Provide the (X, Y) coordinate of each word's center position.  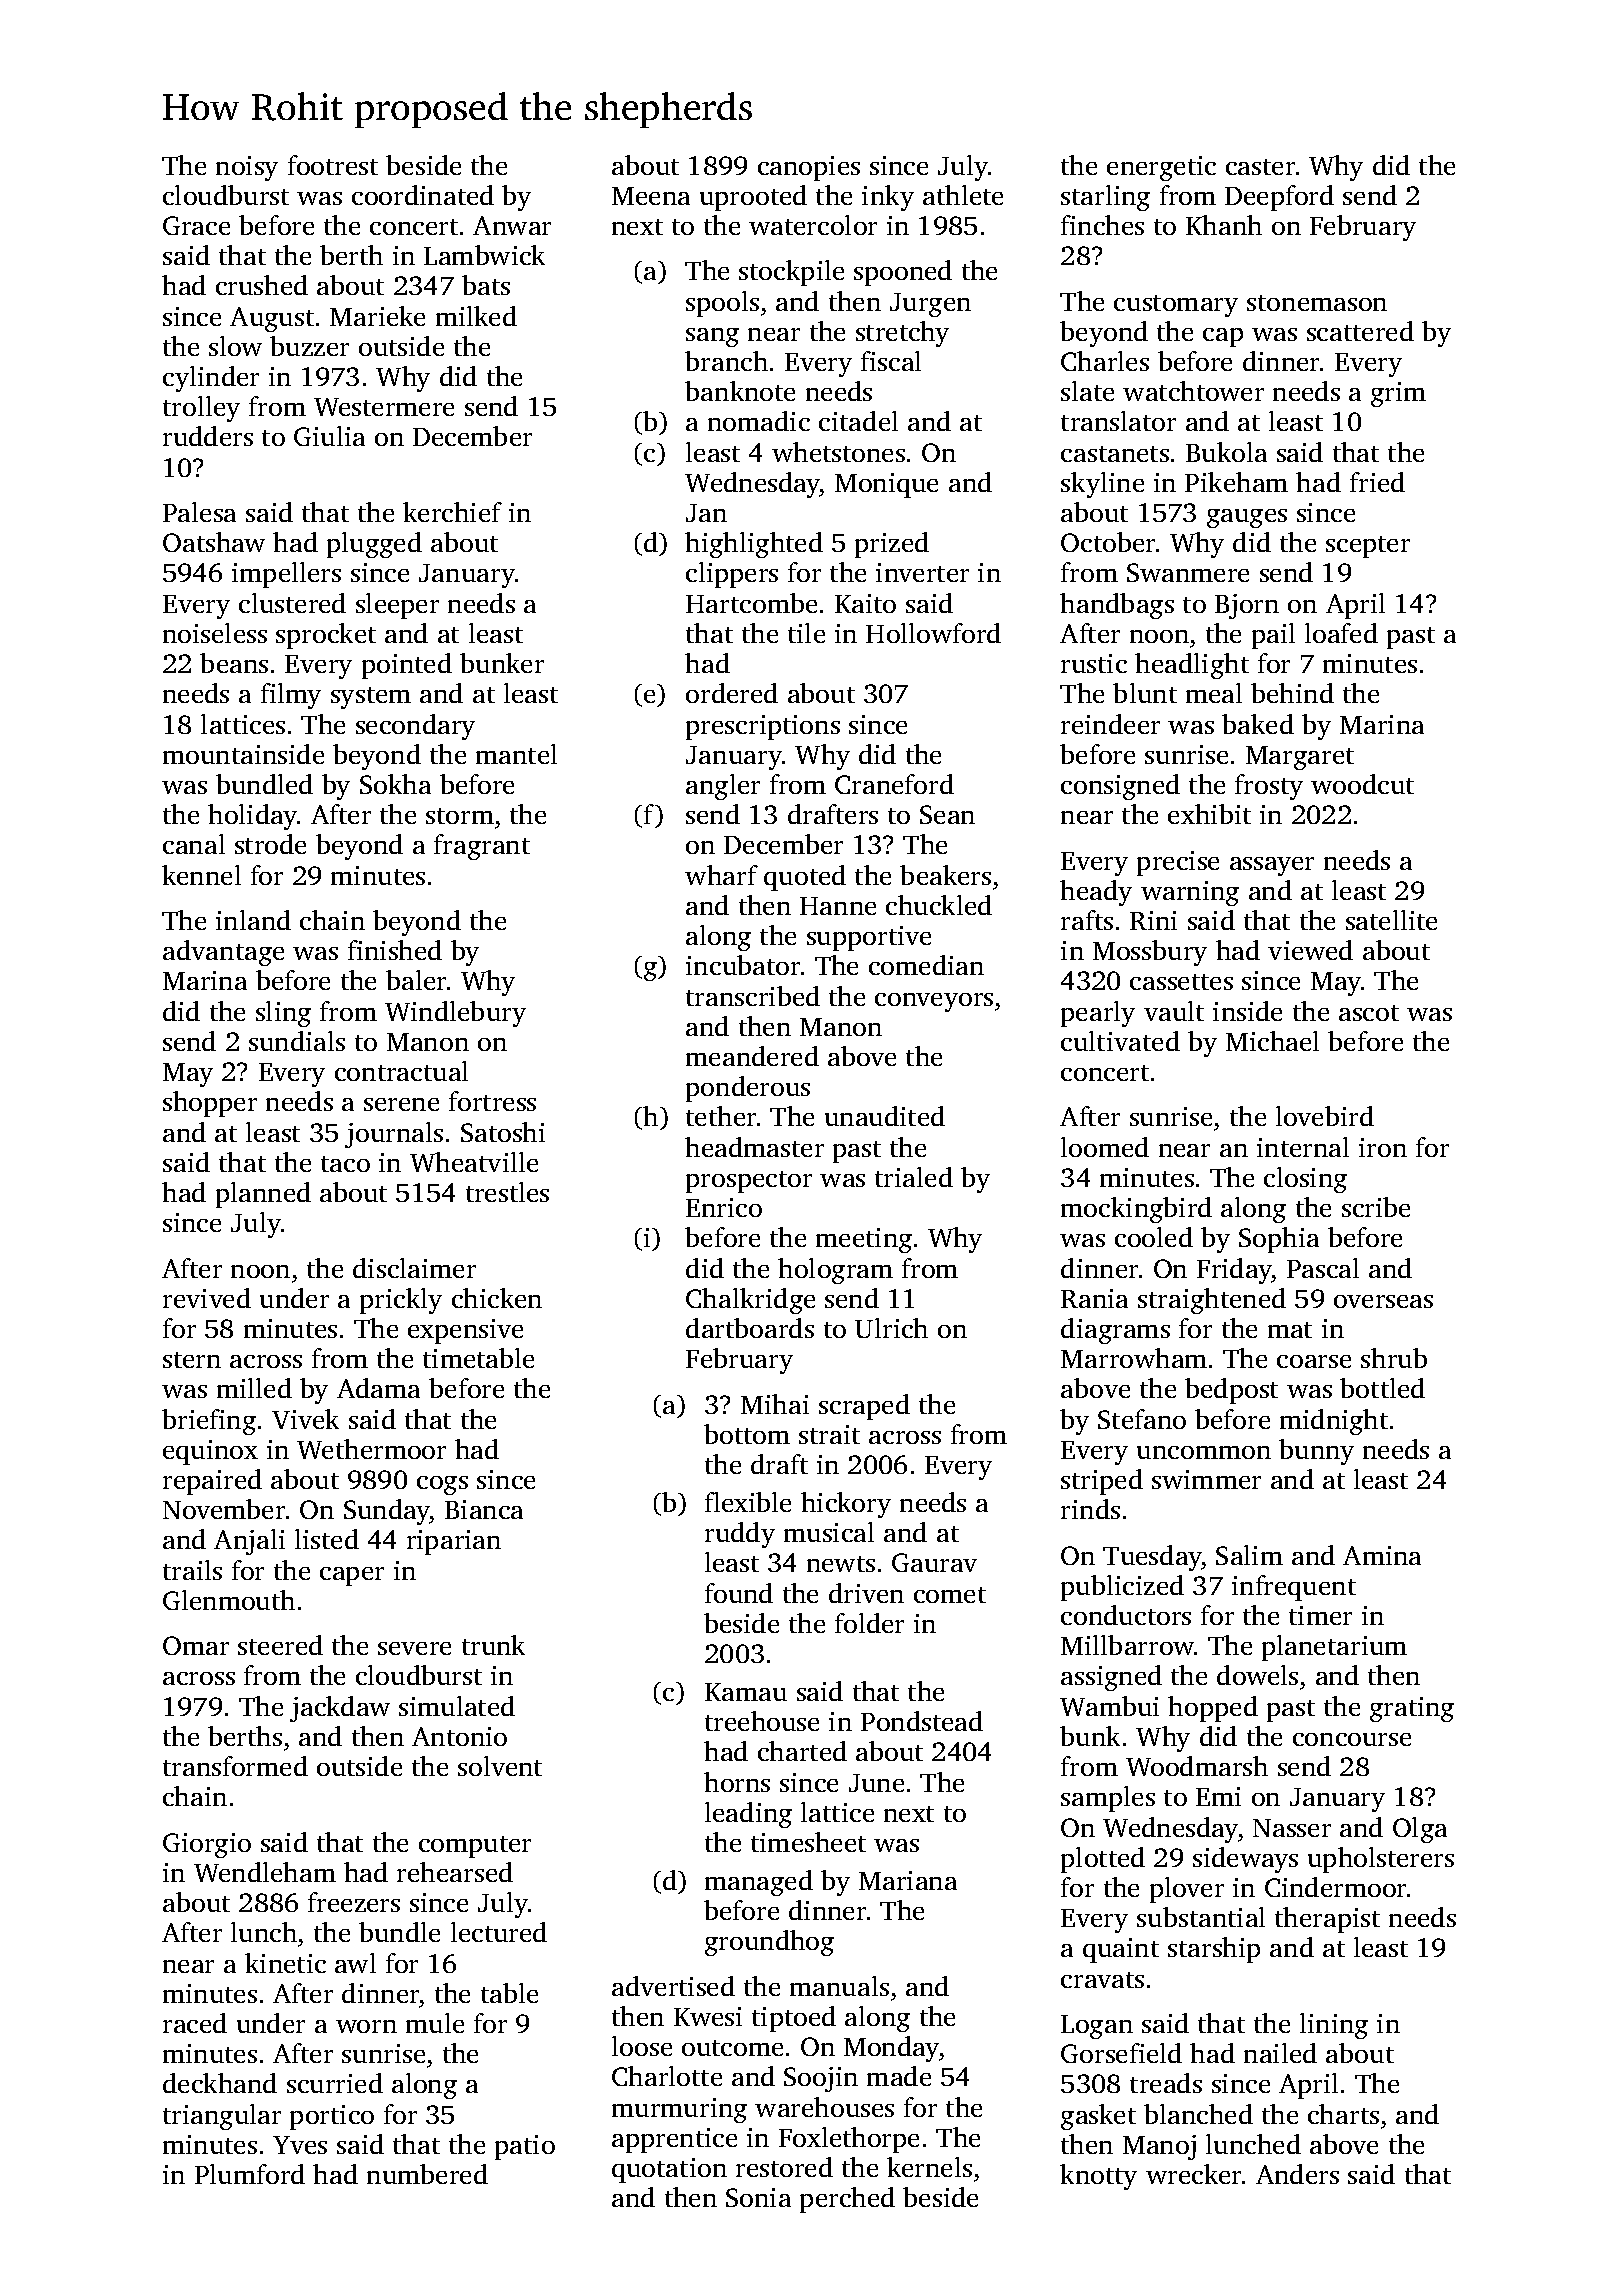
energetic (1161, 168)
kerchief (452, 512)
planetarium (1334, 1648)
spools (722, 304)
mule (435, 2023)
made (899, 2076)
